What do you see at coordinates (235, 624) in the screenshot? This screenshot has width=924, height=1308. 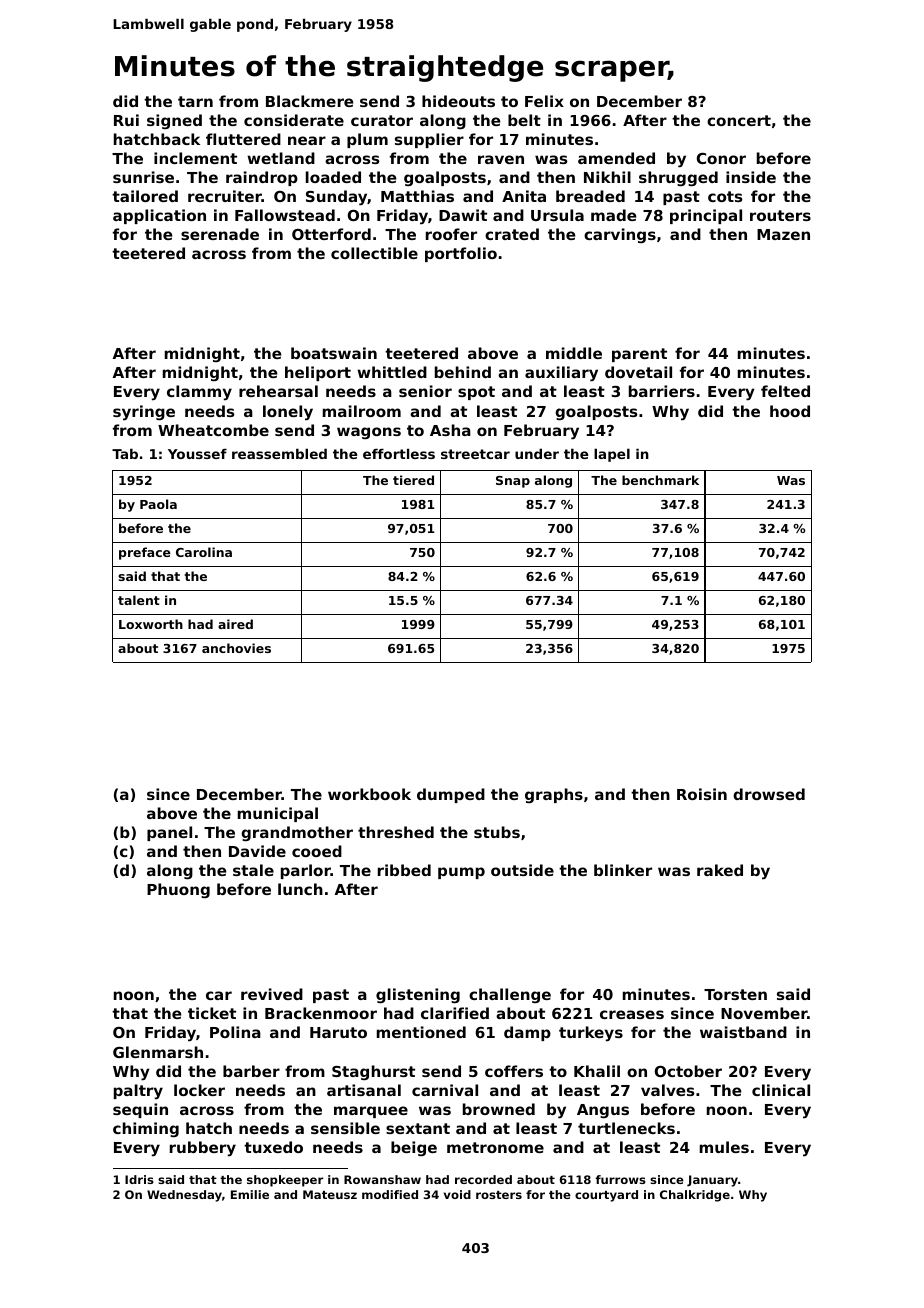 I see `aired` at bounding box center [235, 624].
